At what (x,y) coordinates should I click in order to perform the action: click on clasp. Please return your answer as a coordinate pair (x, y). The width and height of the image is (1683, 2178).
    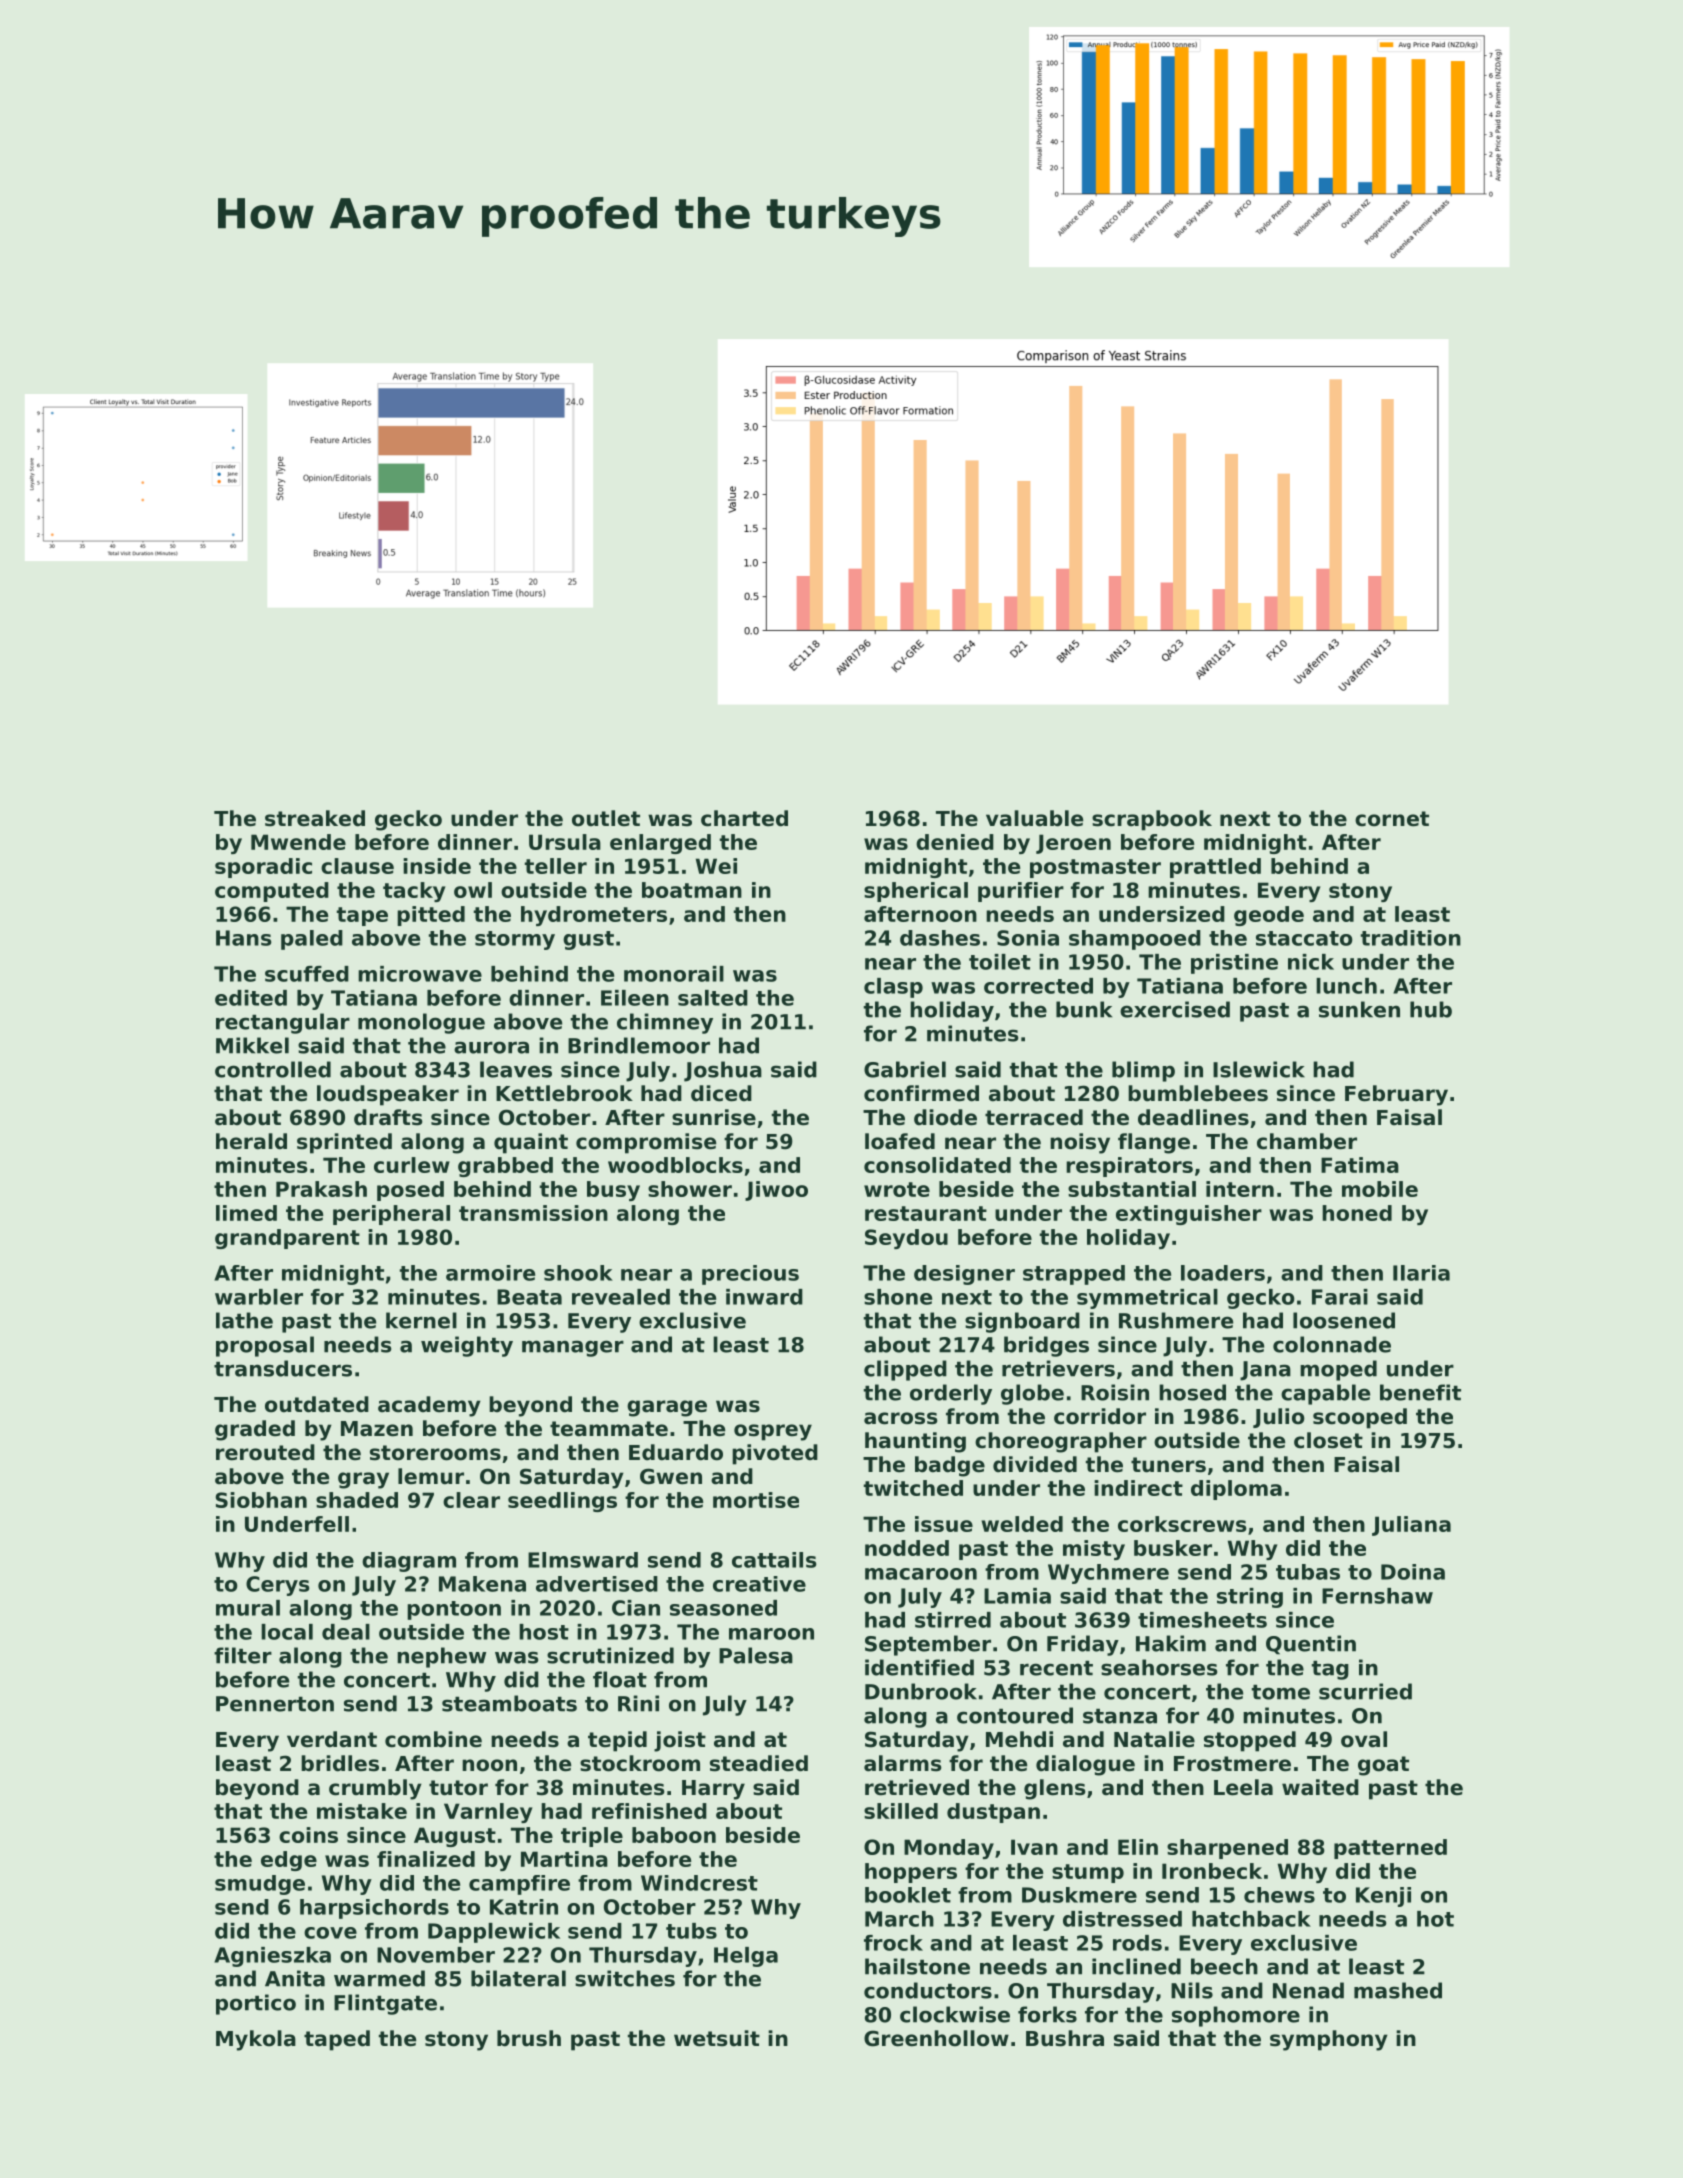
    Looking at the image, I should click on (893, 988).
